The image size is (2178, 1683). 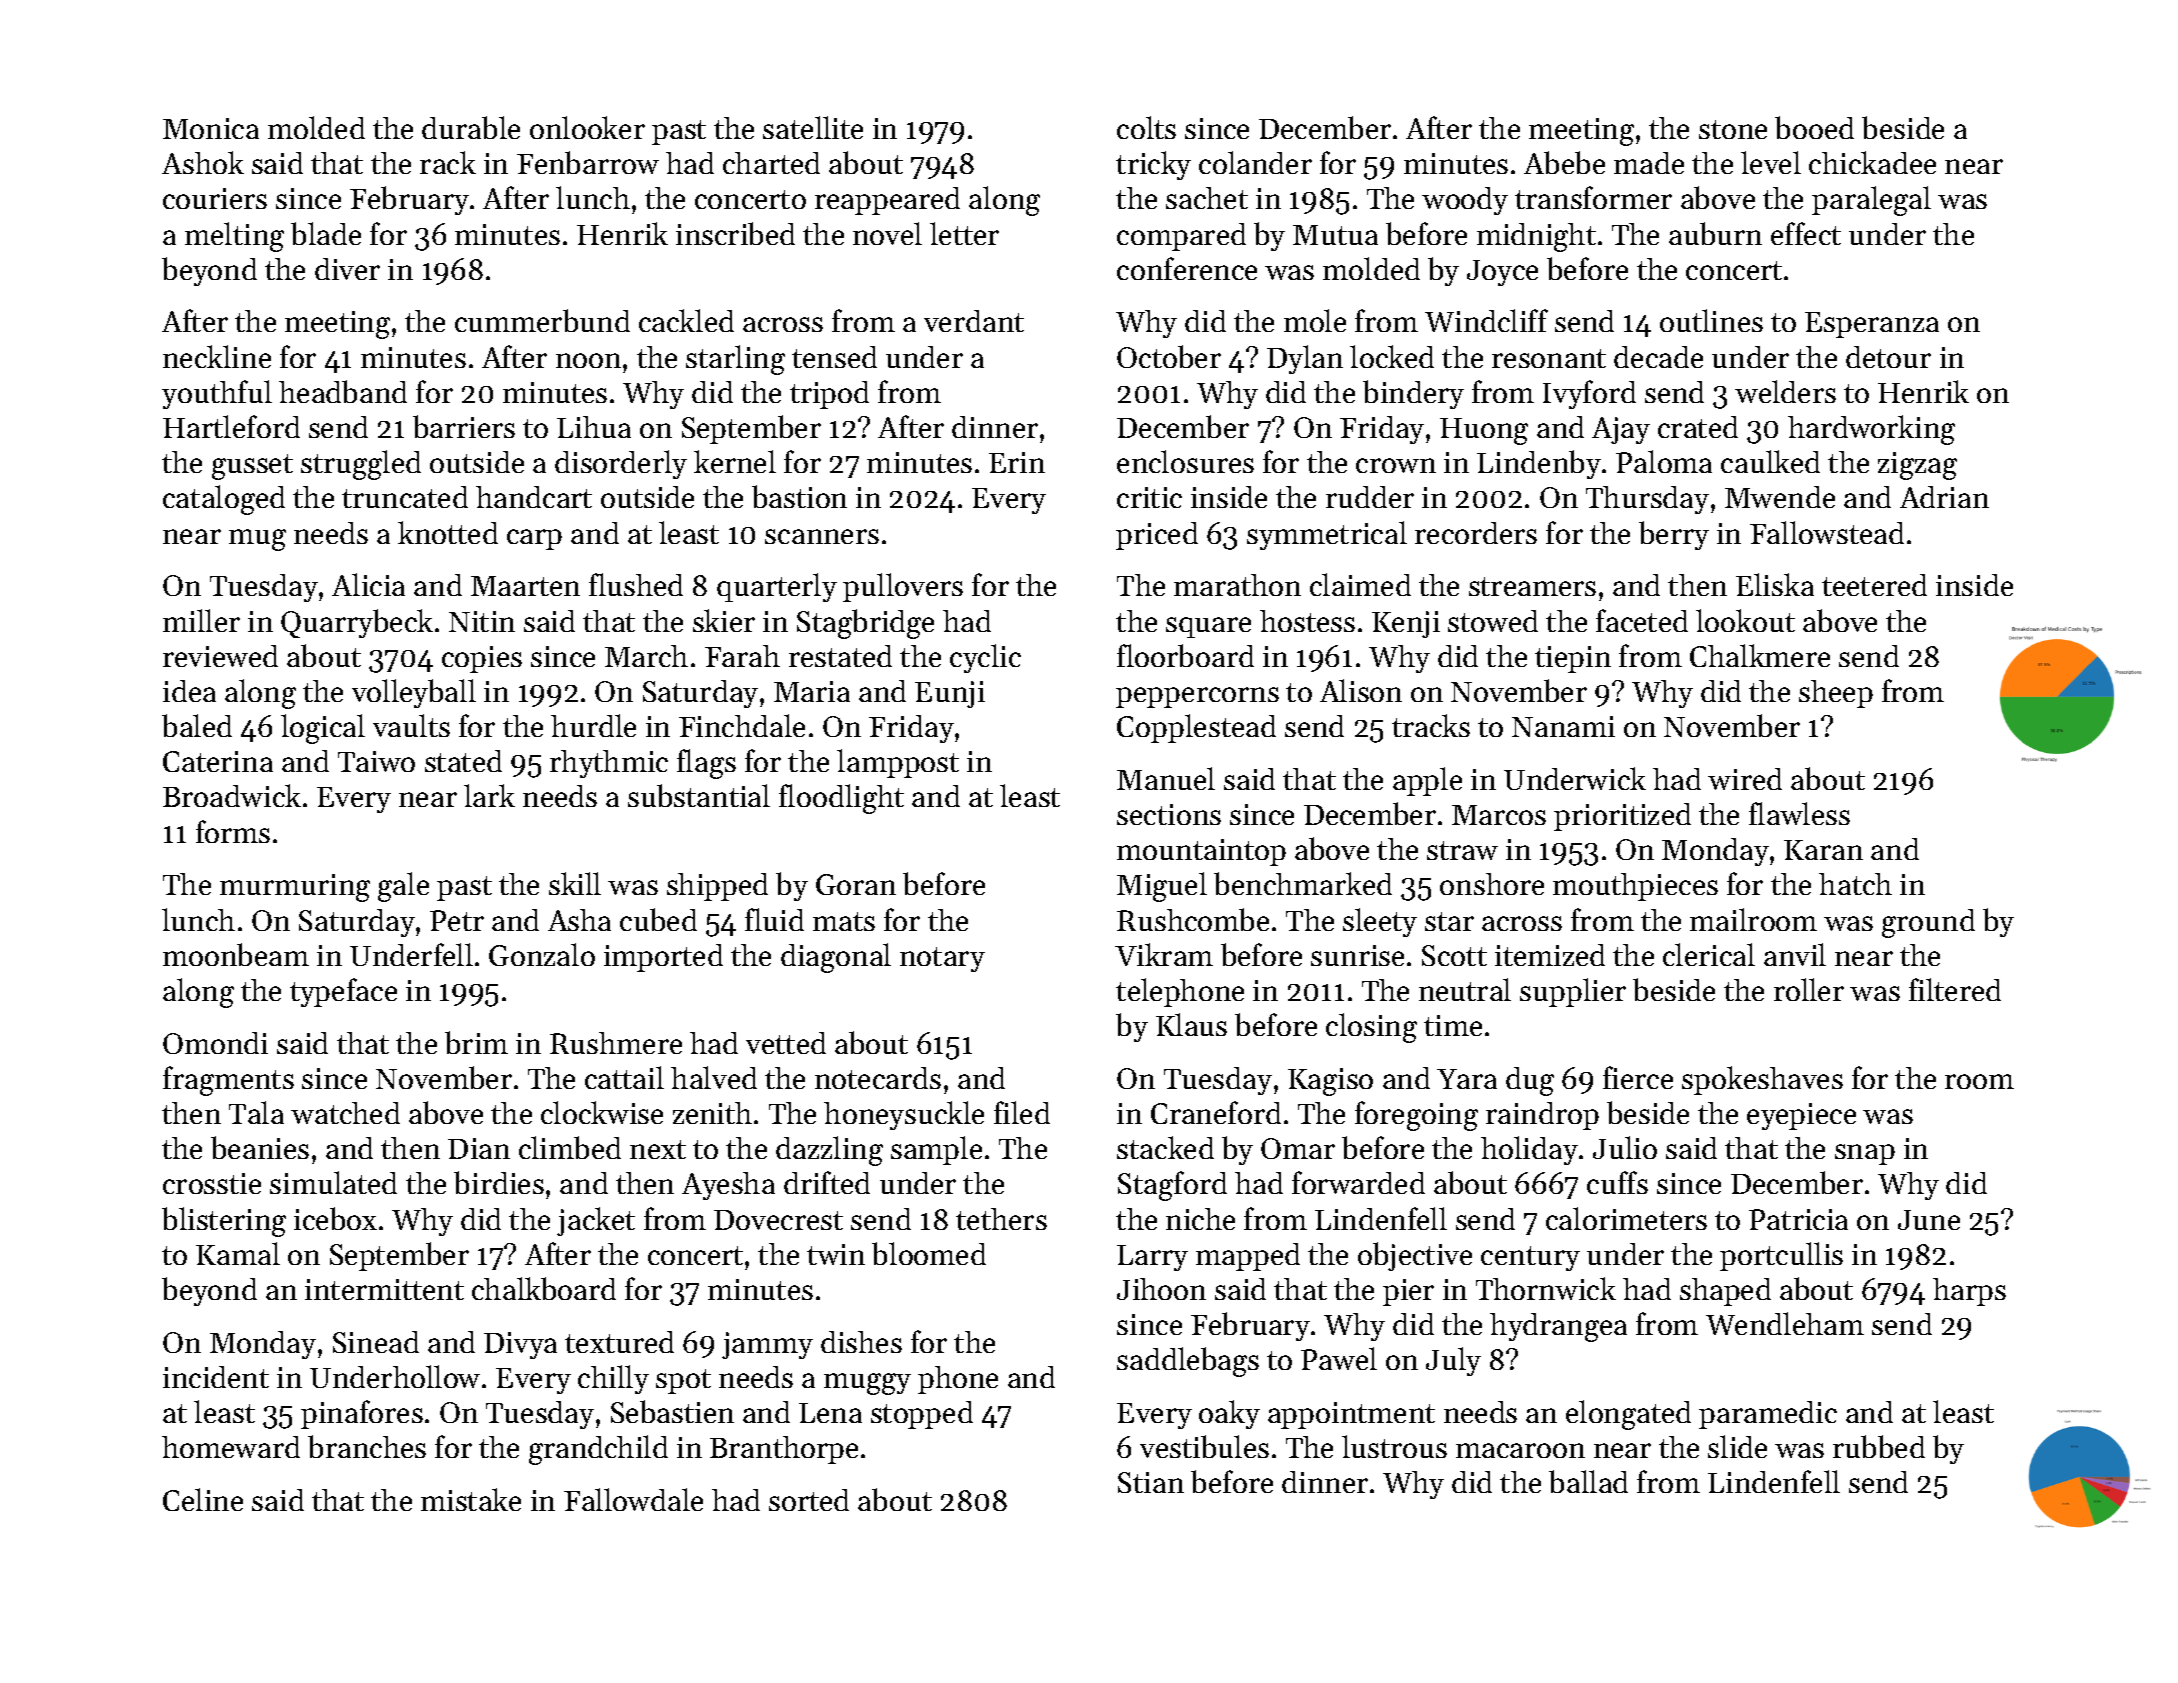 I want to click on durable, so click(x=471, y=127).
